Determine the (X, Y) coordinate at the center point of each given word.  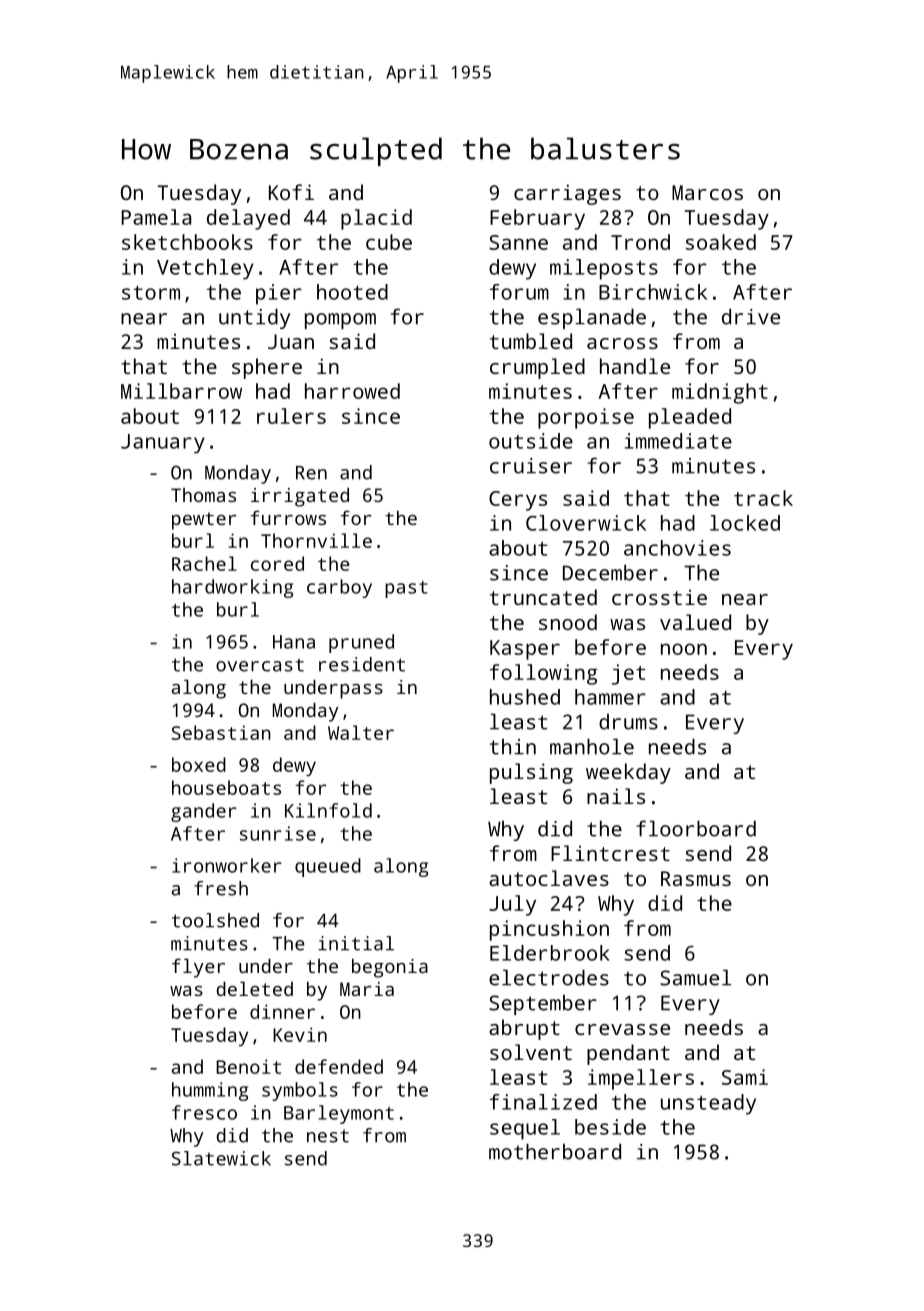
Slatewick (221, 1158)
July (512, 905)
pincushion (549, 930)
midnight (720, 393)
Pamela (156, 217)
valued (695, 622)
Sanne (518, 242)
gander (203, 812)
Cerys (518, 501)
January (163, 444)
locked (745, 523)
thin (513, 747)
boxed (199, 764)
